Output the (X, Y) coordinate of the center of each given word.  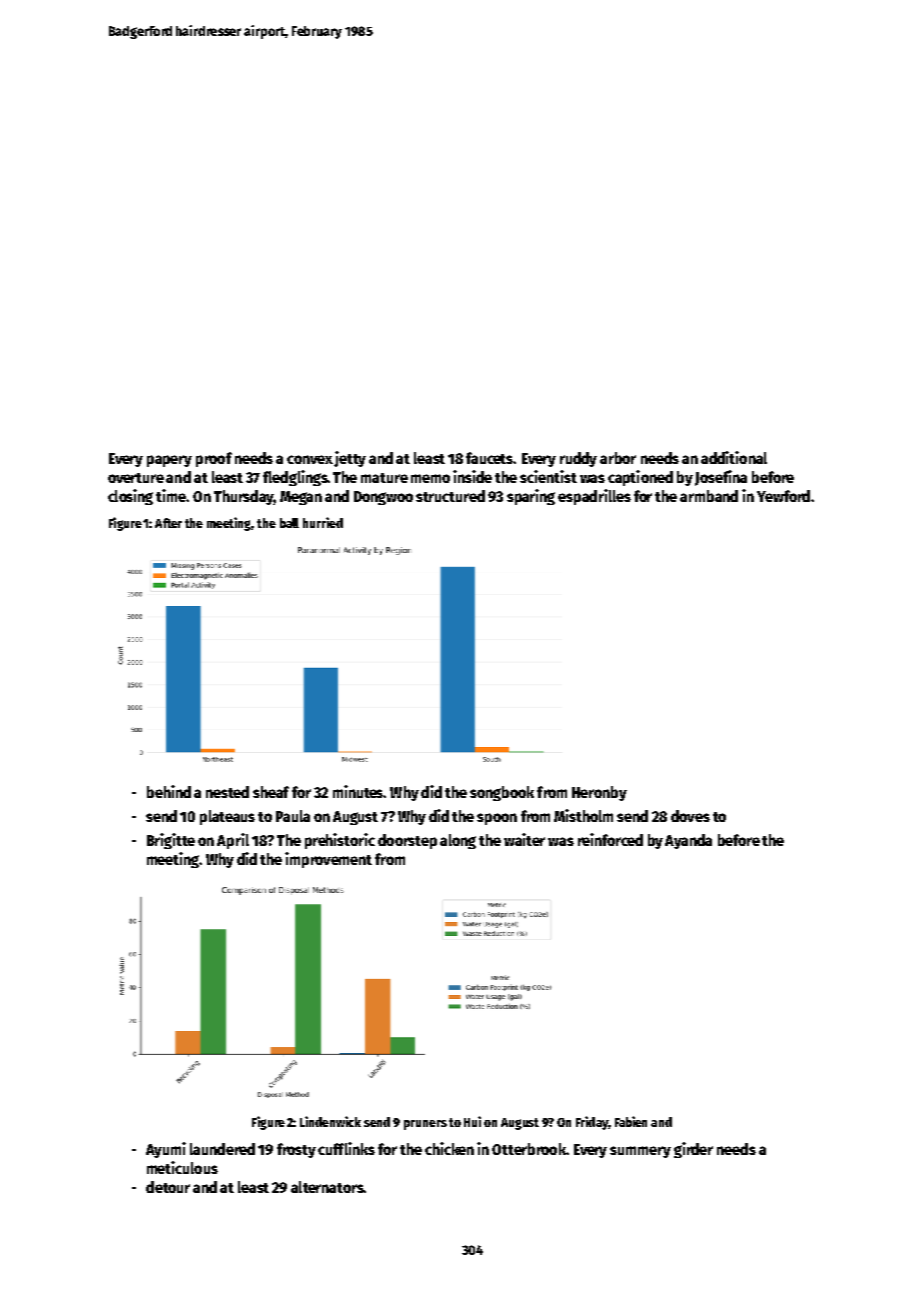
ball (289, 523)
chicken (449, 1148)
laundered (222, 1149)
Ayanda (688, 841)
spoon (497, 819)
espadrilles (594, 497)
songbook (502, 793)
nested (227, 792)
